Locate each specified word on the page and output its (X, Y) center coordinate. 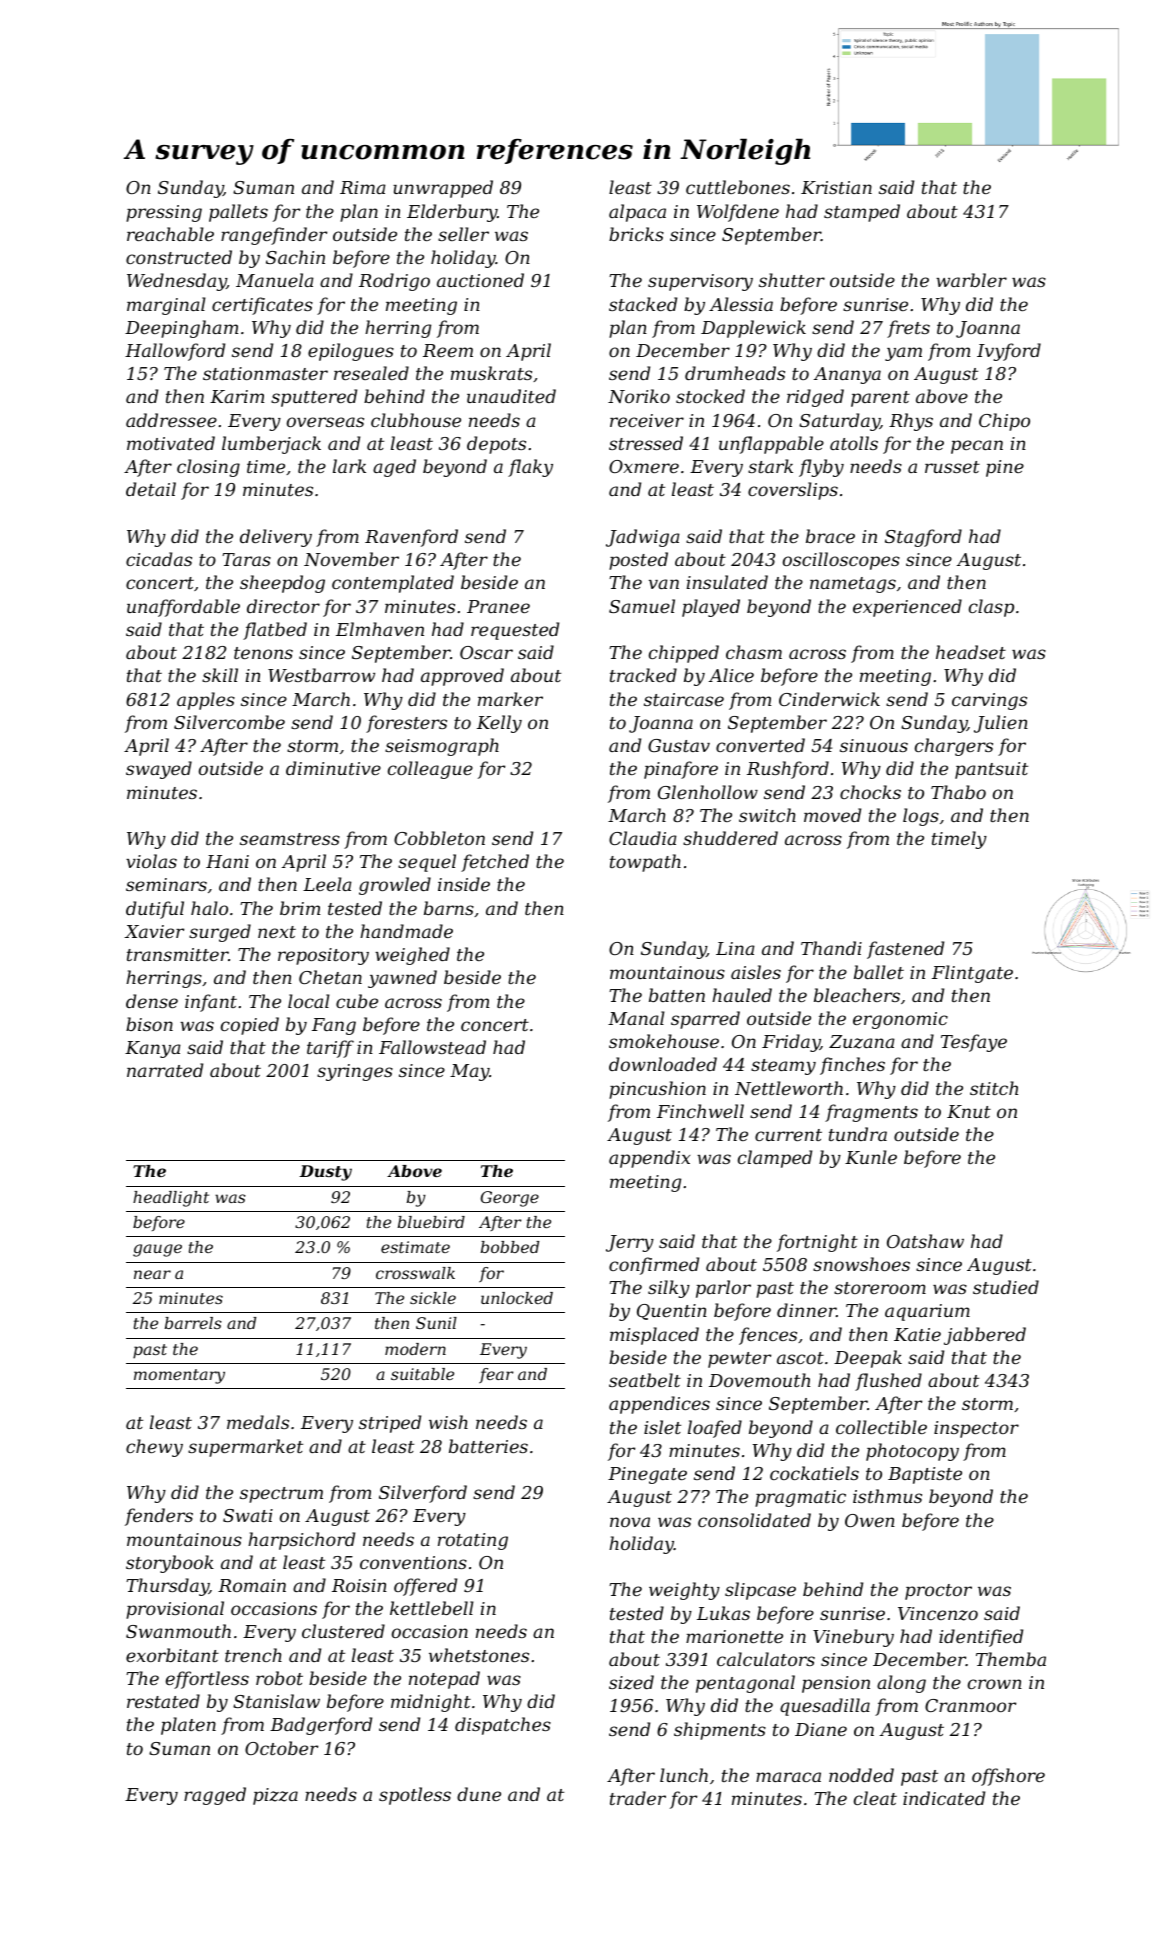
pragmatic (800, 1498)
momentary (179, 1376)
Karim (237, 396)
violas (151, 861)
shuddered (730, 838)
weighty (684, 1591)
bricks (636, 234)
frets (908, 329)
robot (279, 1678)
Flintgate (972, 974)
